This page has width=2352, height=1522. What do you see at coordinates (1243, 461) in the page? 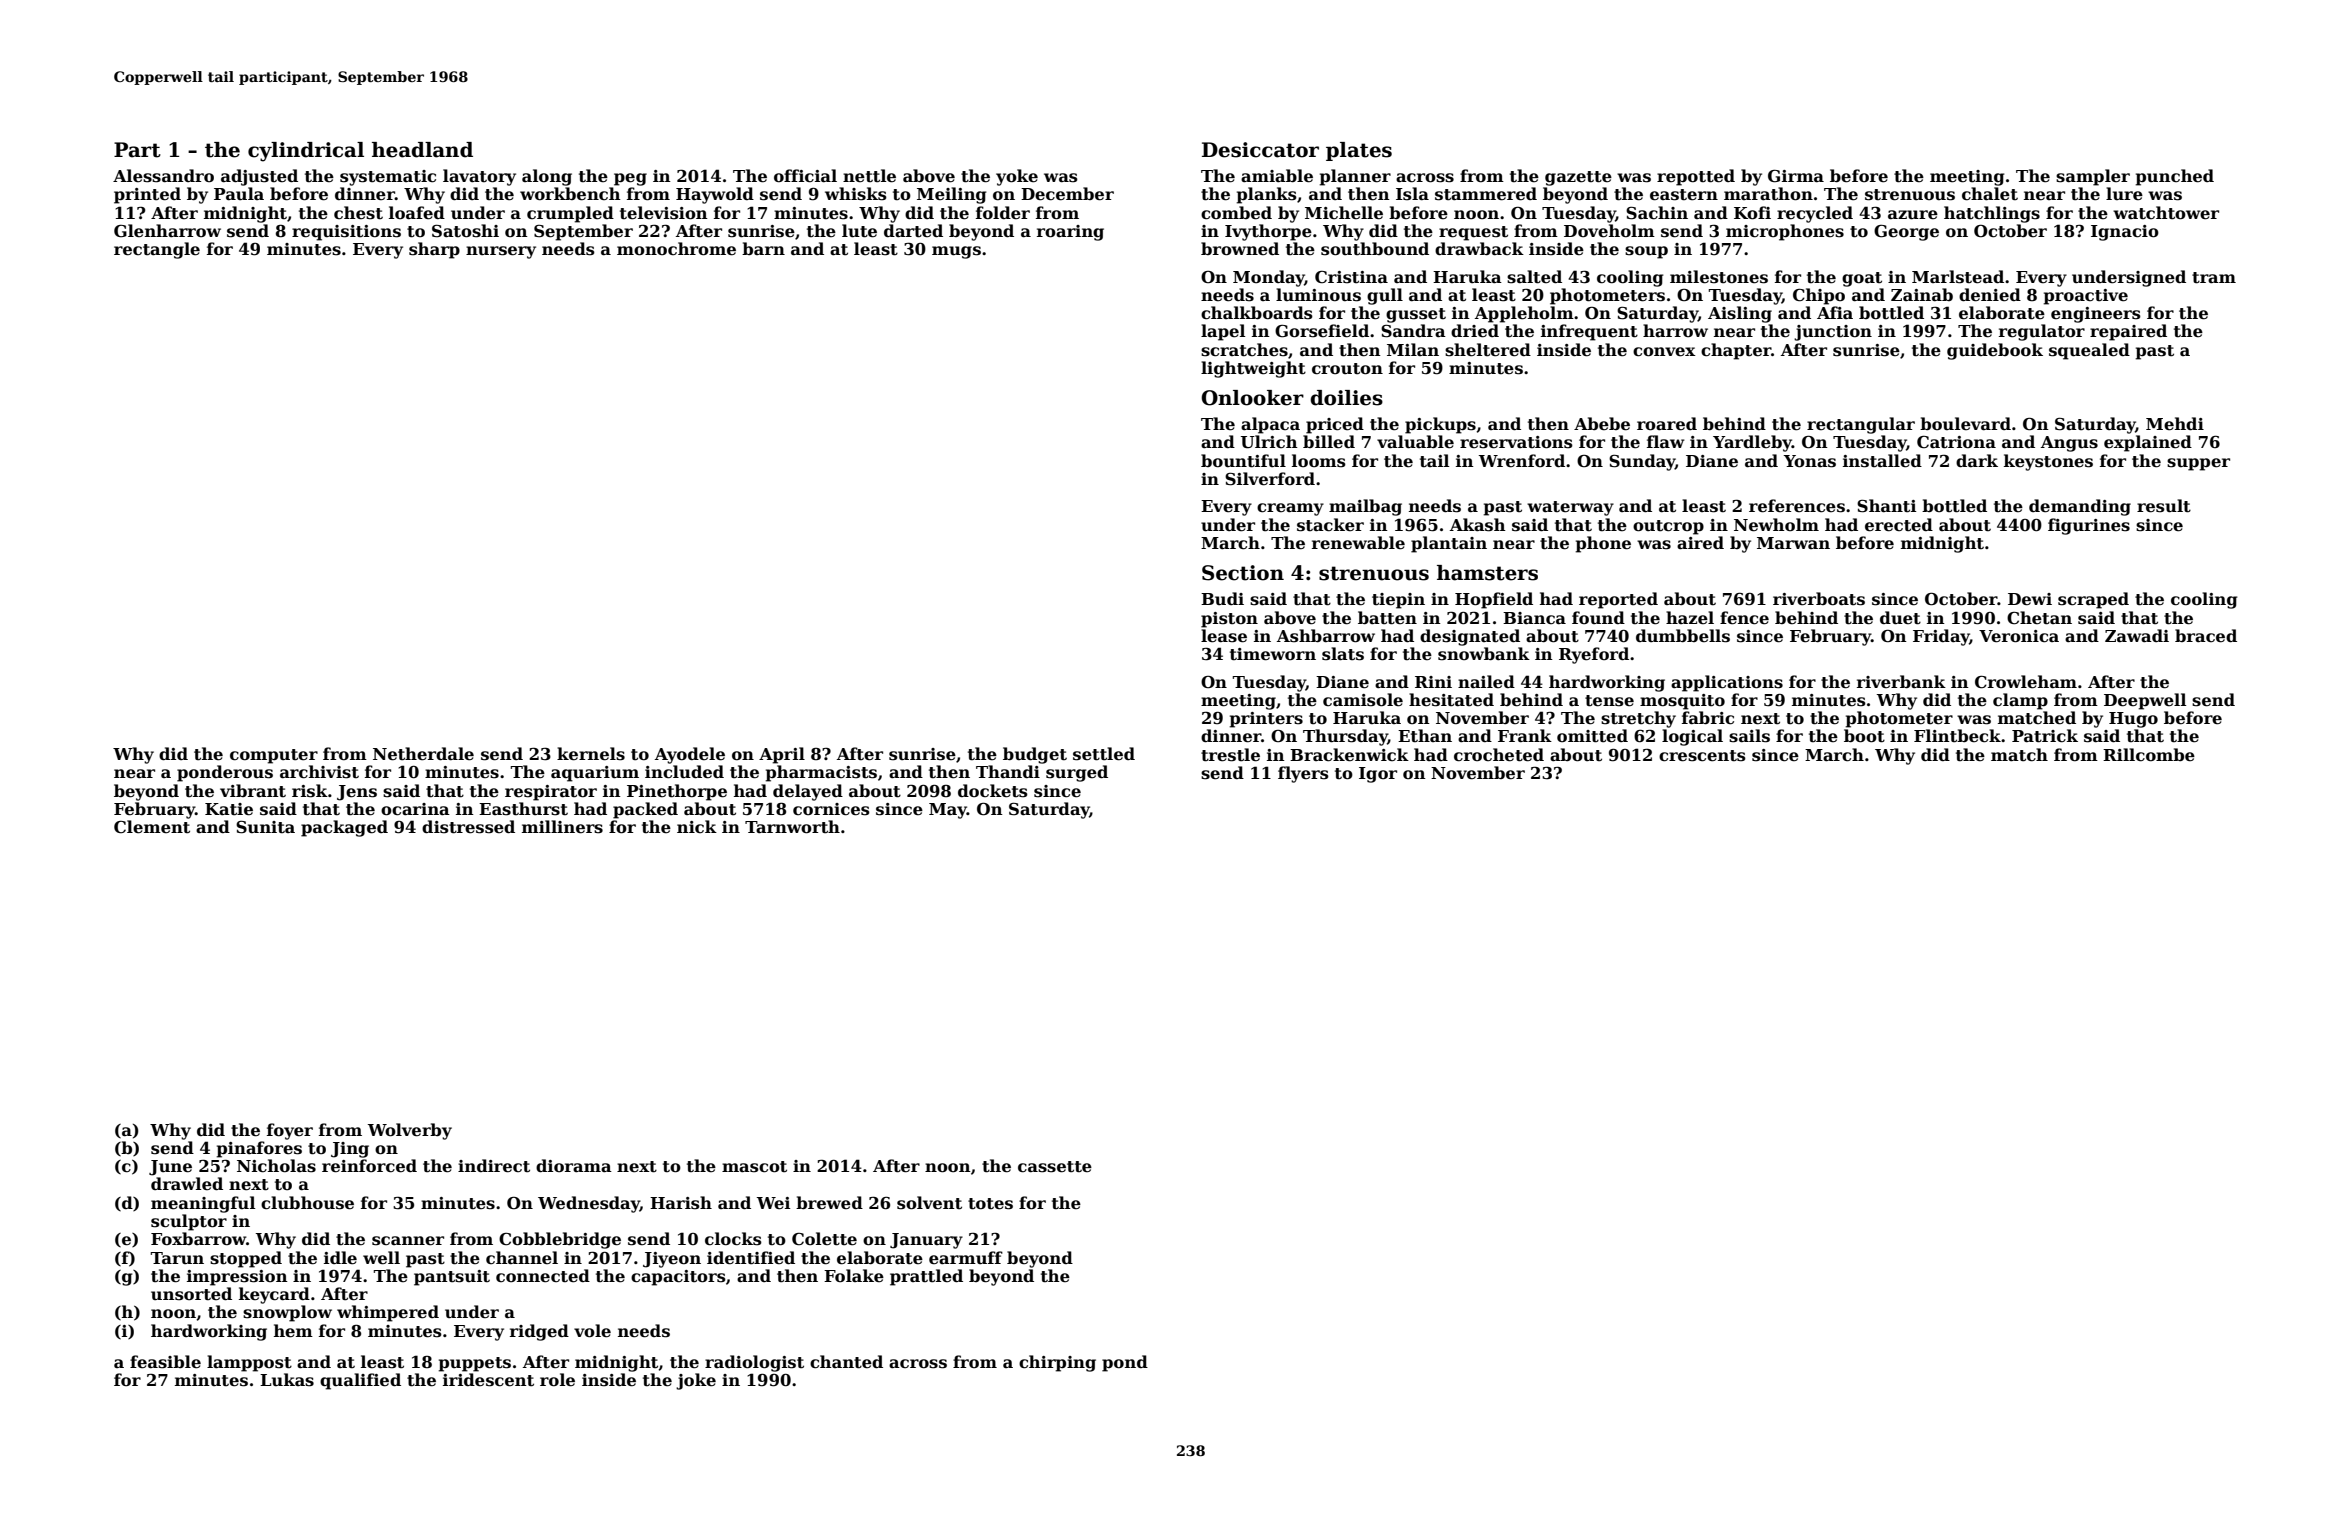
I see `bountiful` at bounding box center [1243, 461].
